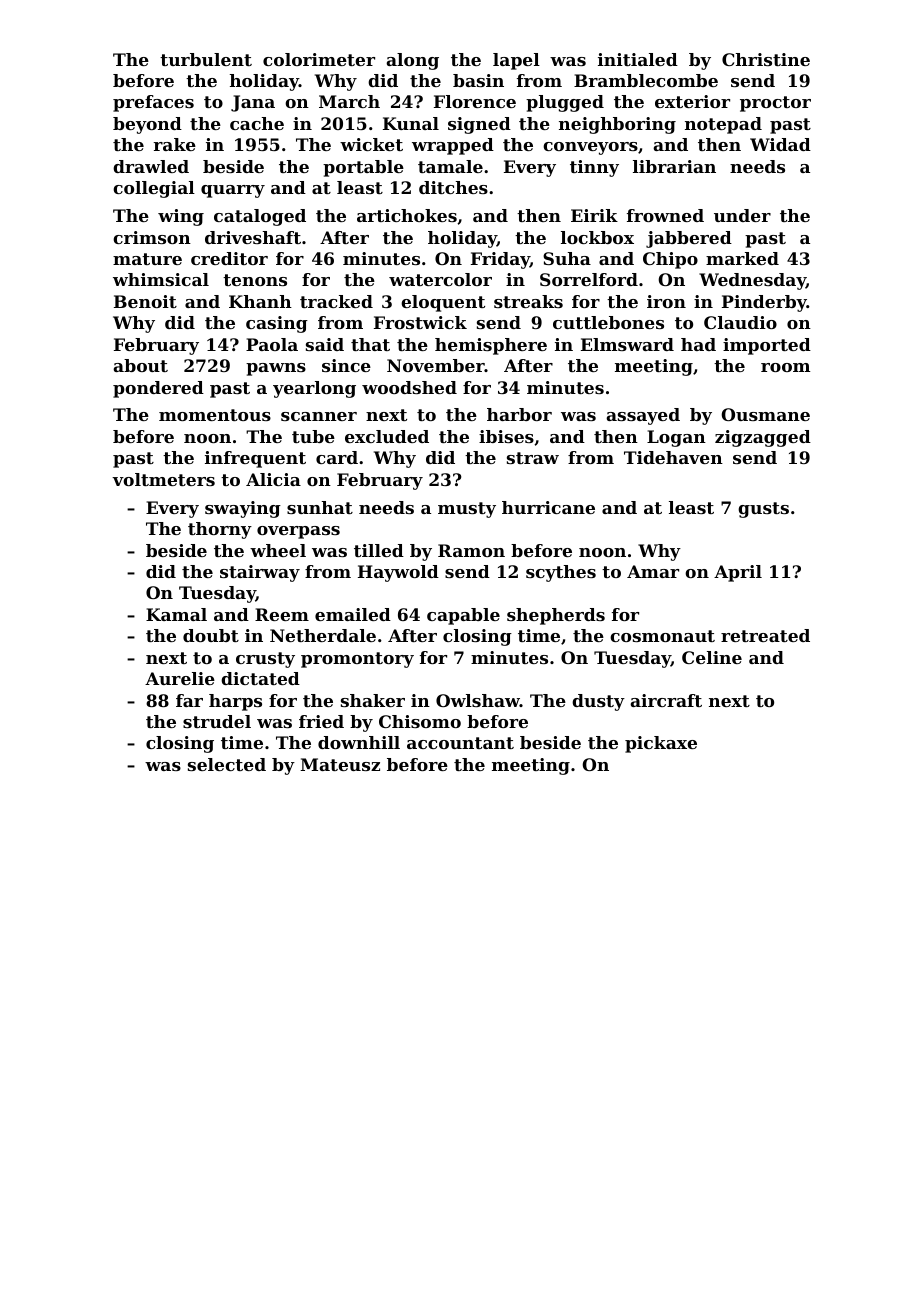  Describe the element at coordinates (233, 191) in the image. I see `quarry` at that location.
